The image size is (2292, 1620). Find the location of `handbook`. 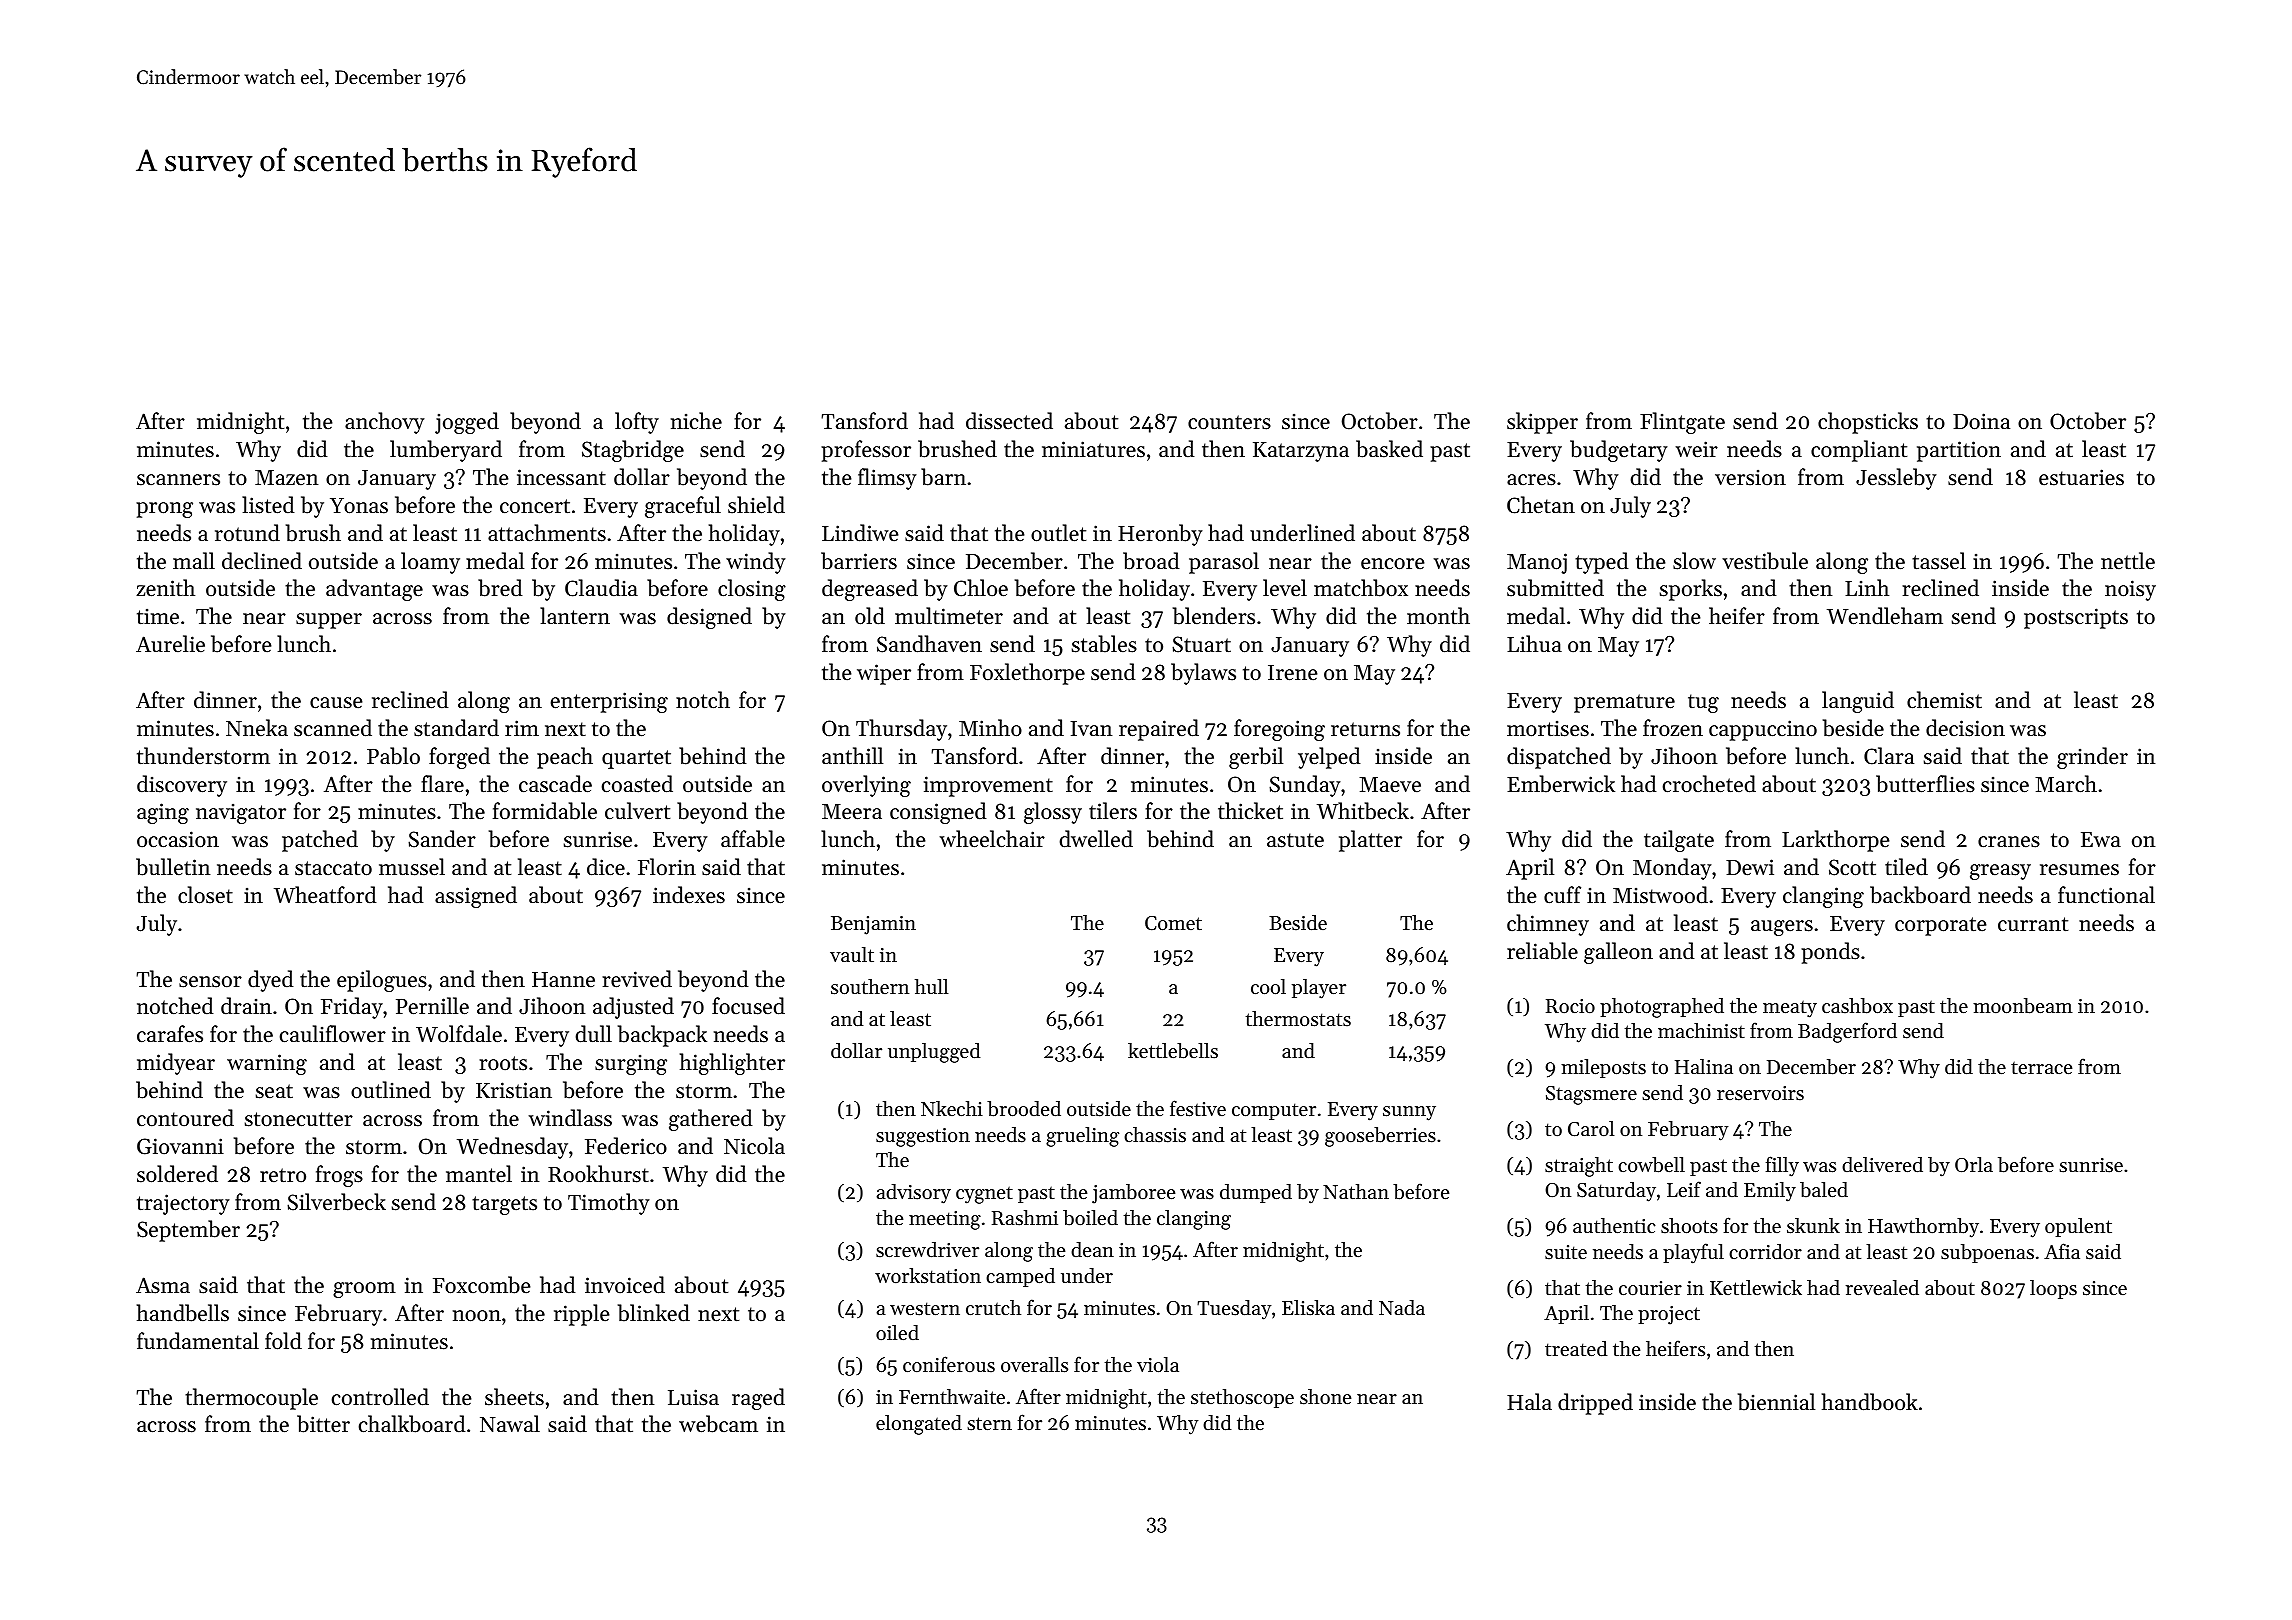

handbook is located at coordinates (1870, 1402).
